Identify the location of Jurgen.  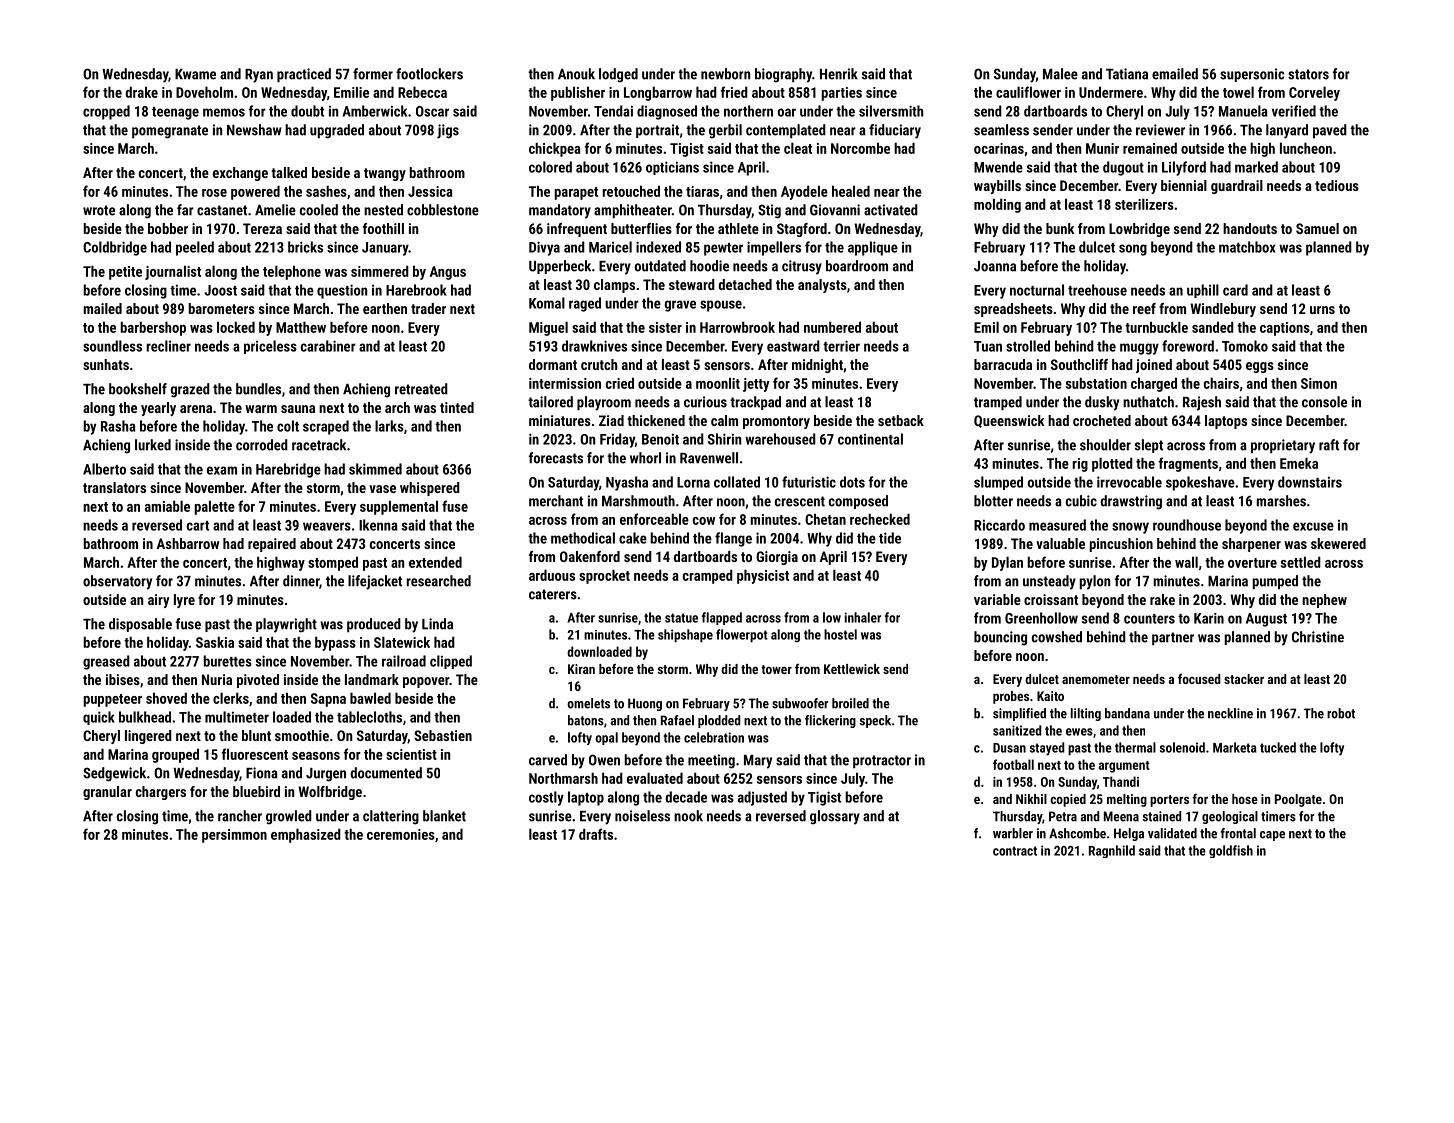
(326, 775).
